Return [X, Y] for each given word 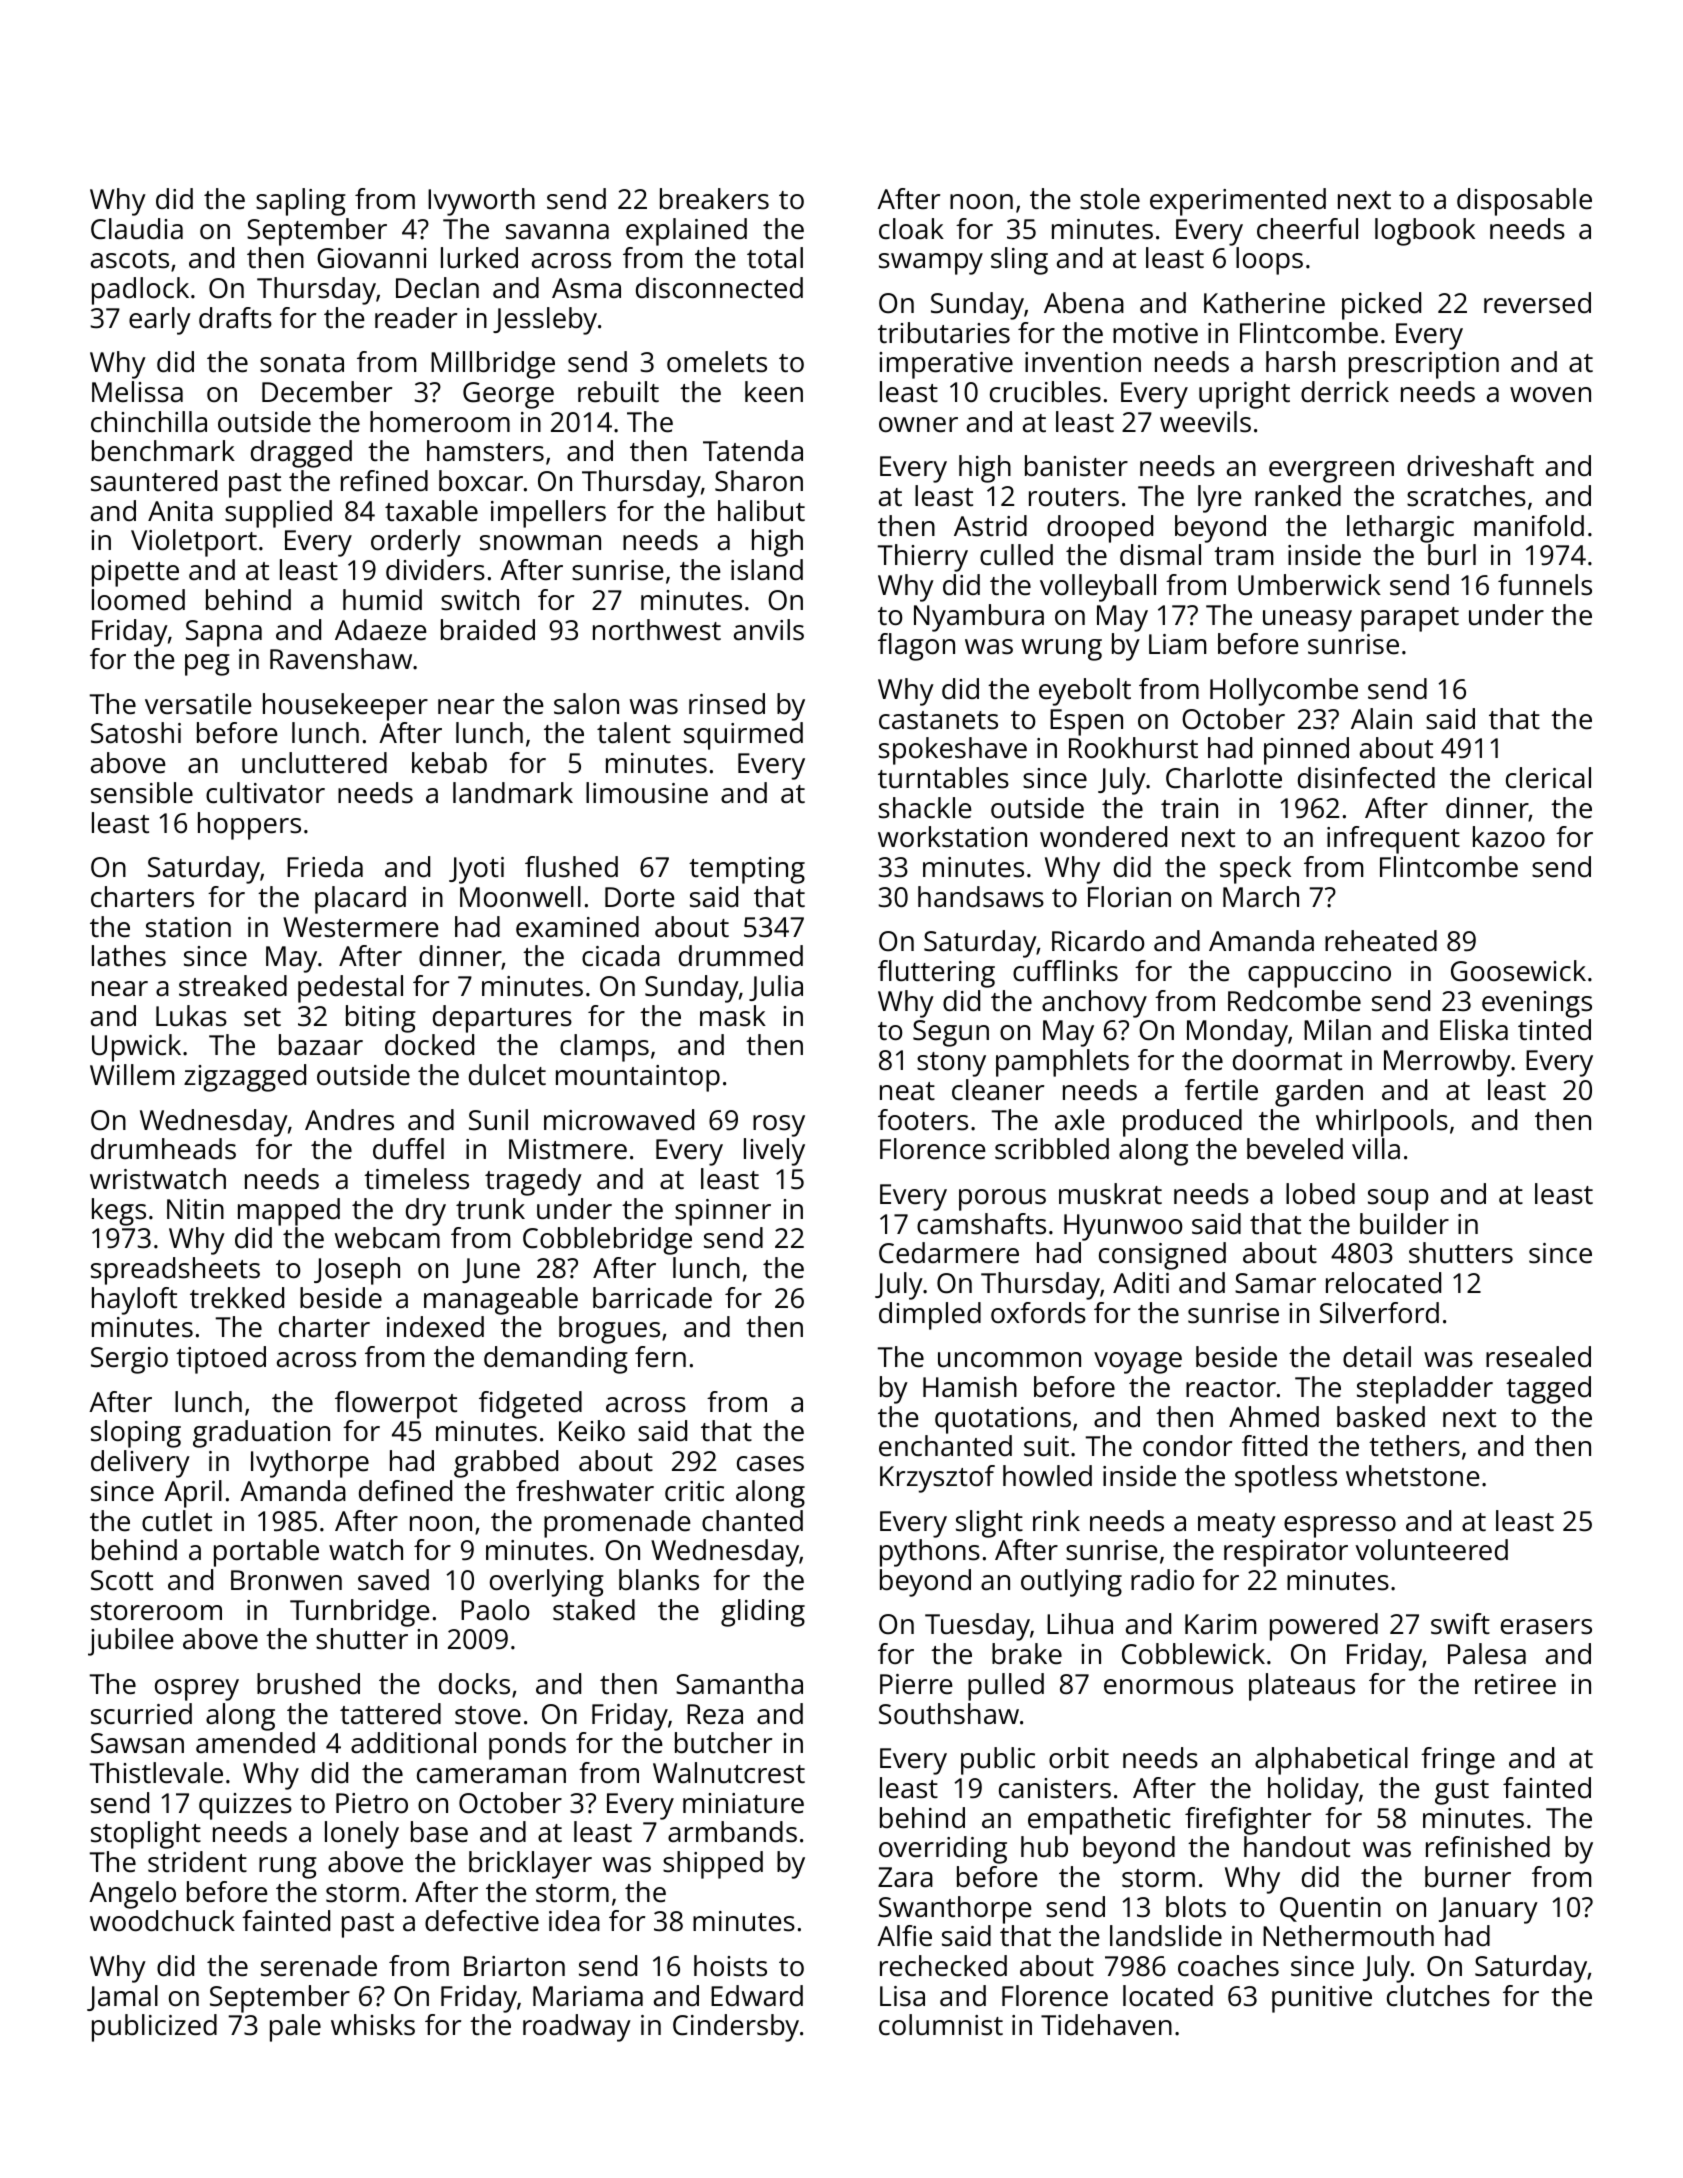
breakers [714, 199]
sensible [142, 793]
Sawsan [137, 1743]
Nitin [195, 1209]
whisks [373, 2025]
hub [1044, 1847]
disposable [1524, 202]
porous [1002, 1200]
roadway [577, 2028]
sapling [301, 202]
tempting [747, 870]
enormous [1168, 1687]
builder [1404, 1224]
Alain [1381, 719]
